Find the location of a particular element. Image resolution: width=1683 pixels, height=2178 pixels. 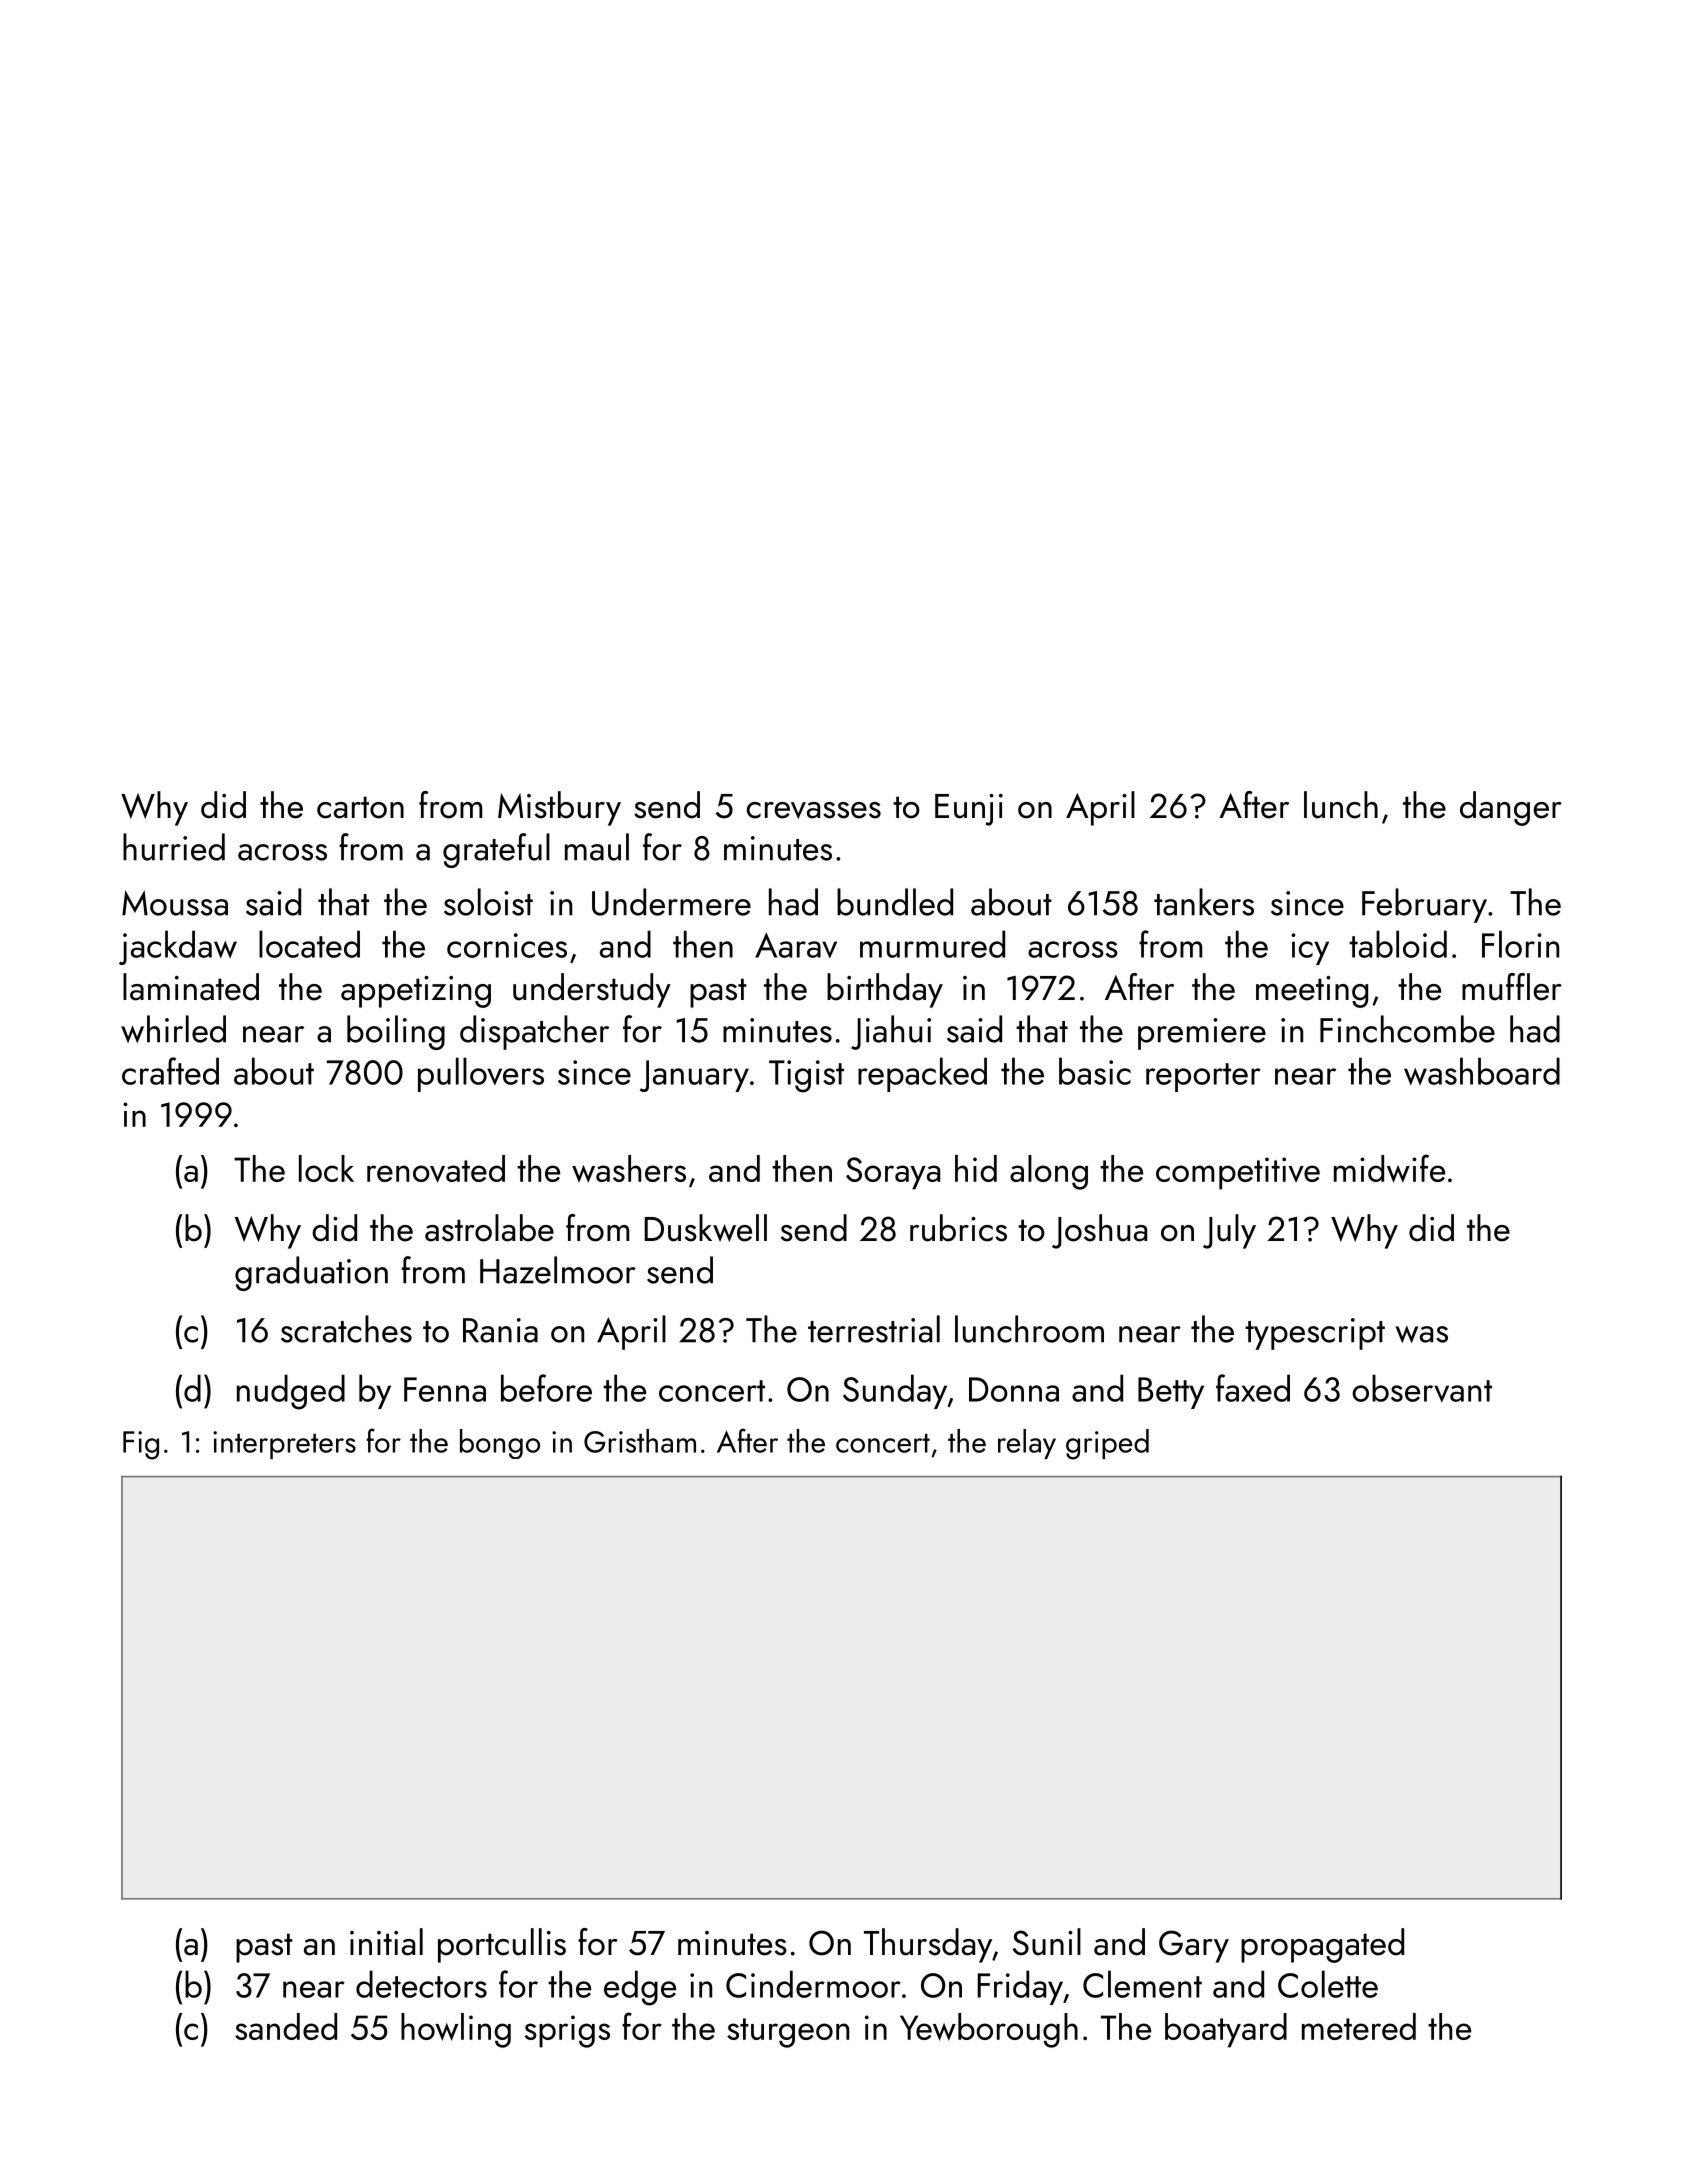

carton is located at coordinates (360, 807).
